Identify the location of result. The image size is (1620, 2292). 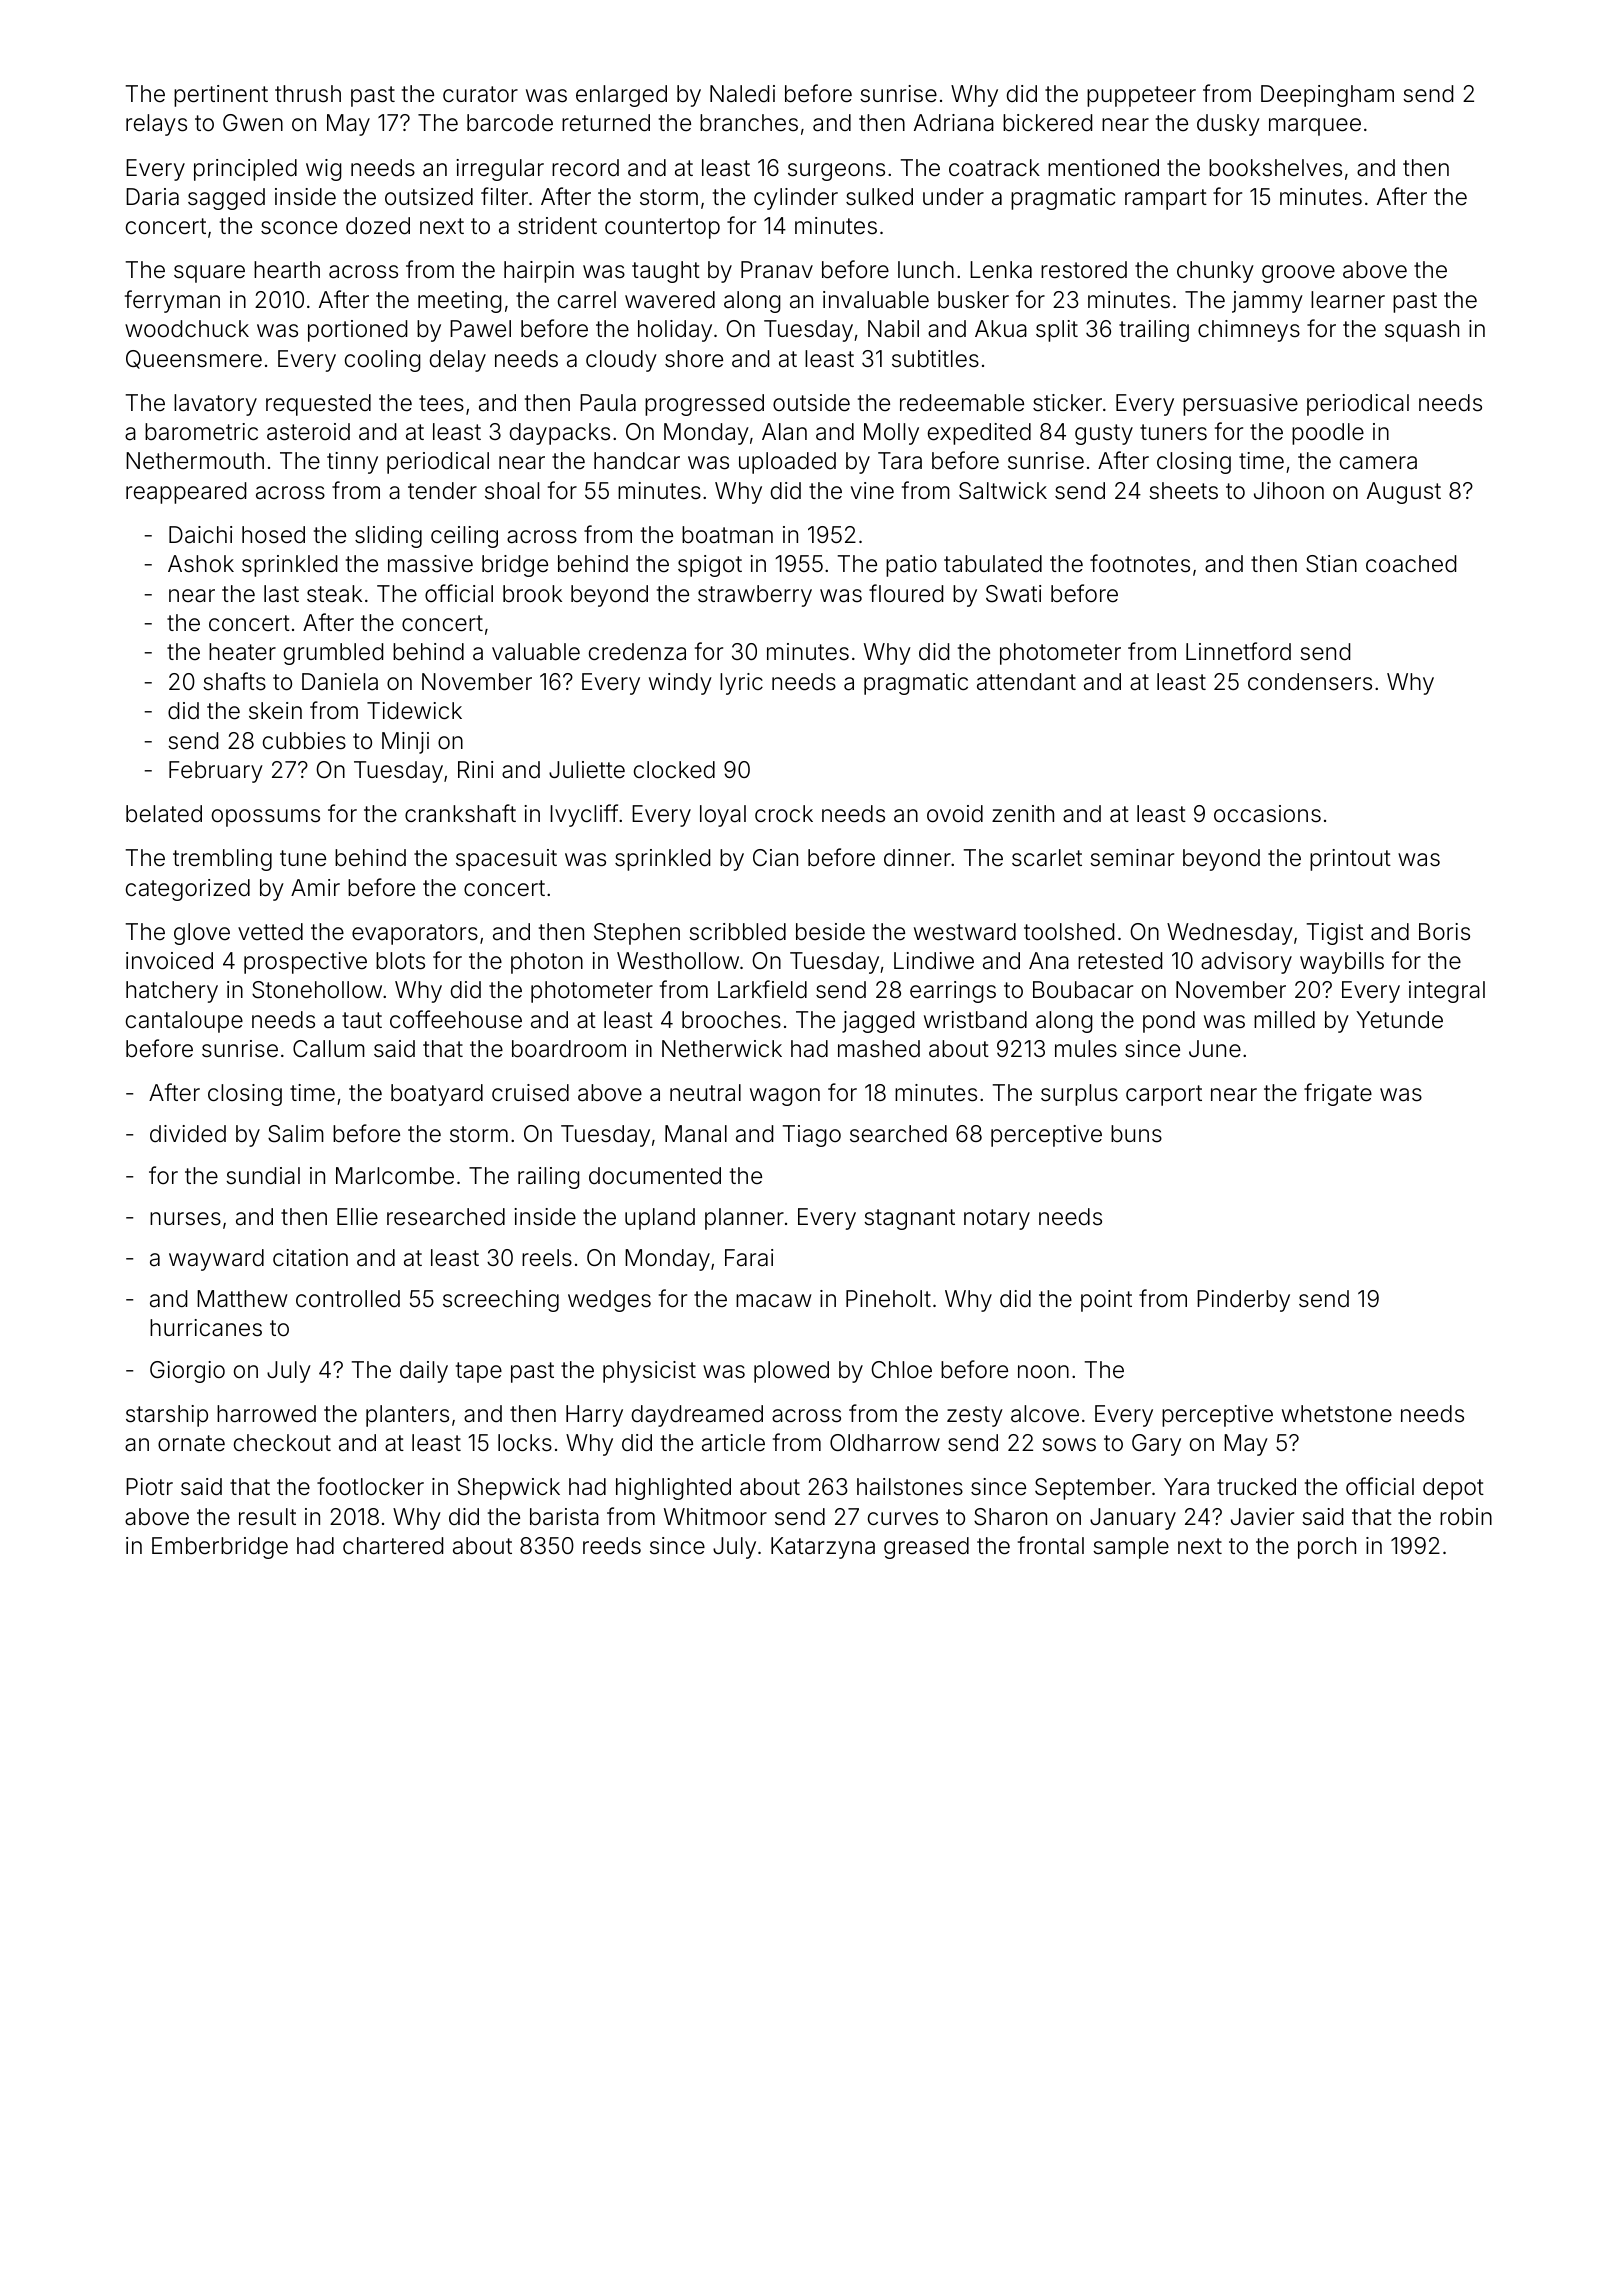
(267, 1517).
